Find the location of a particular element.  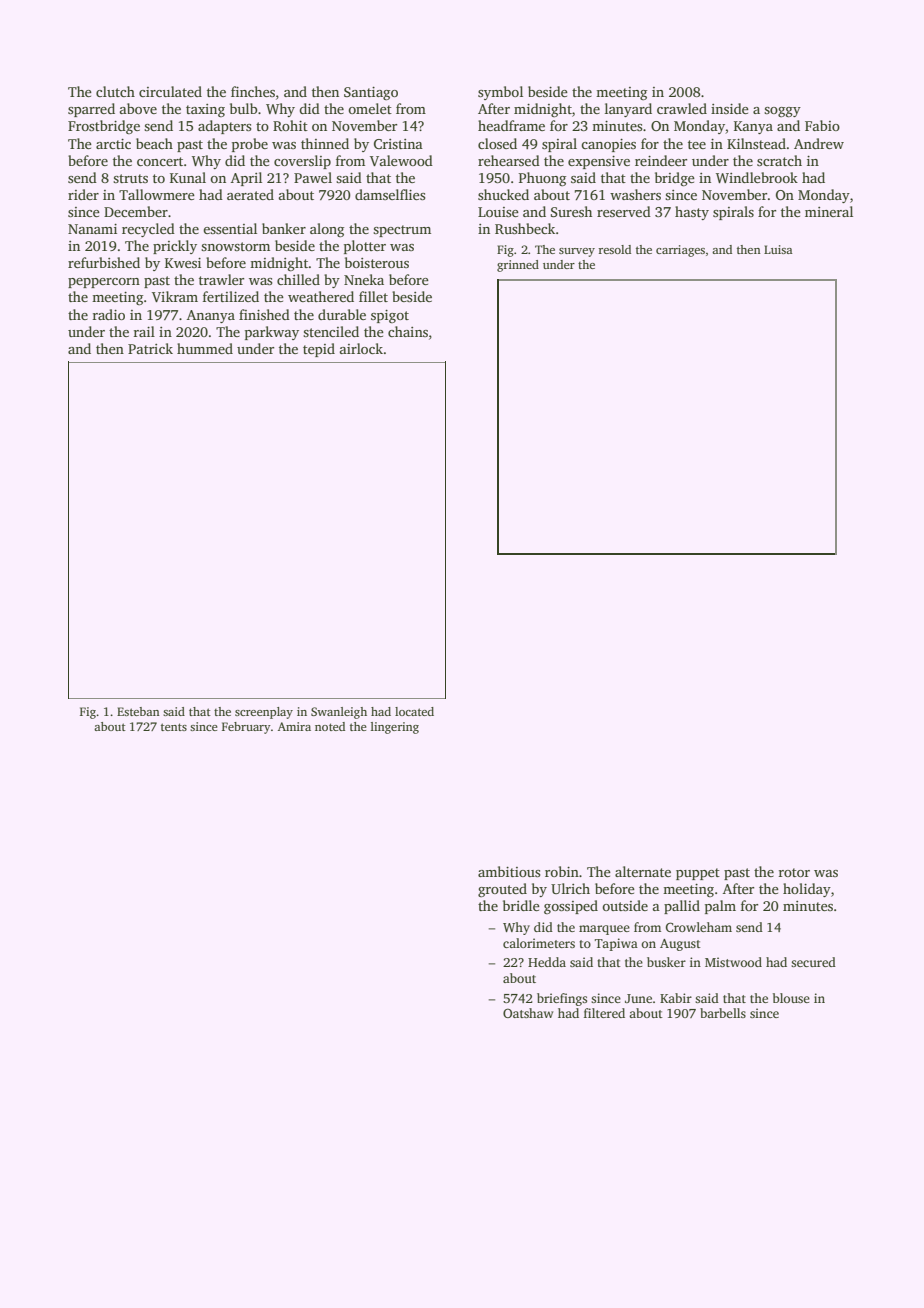

mineral is located at coordinates (829, 211).
